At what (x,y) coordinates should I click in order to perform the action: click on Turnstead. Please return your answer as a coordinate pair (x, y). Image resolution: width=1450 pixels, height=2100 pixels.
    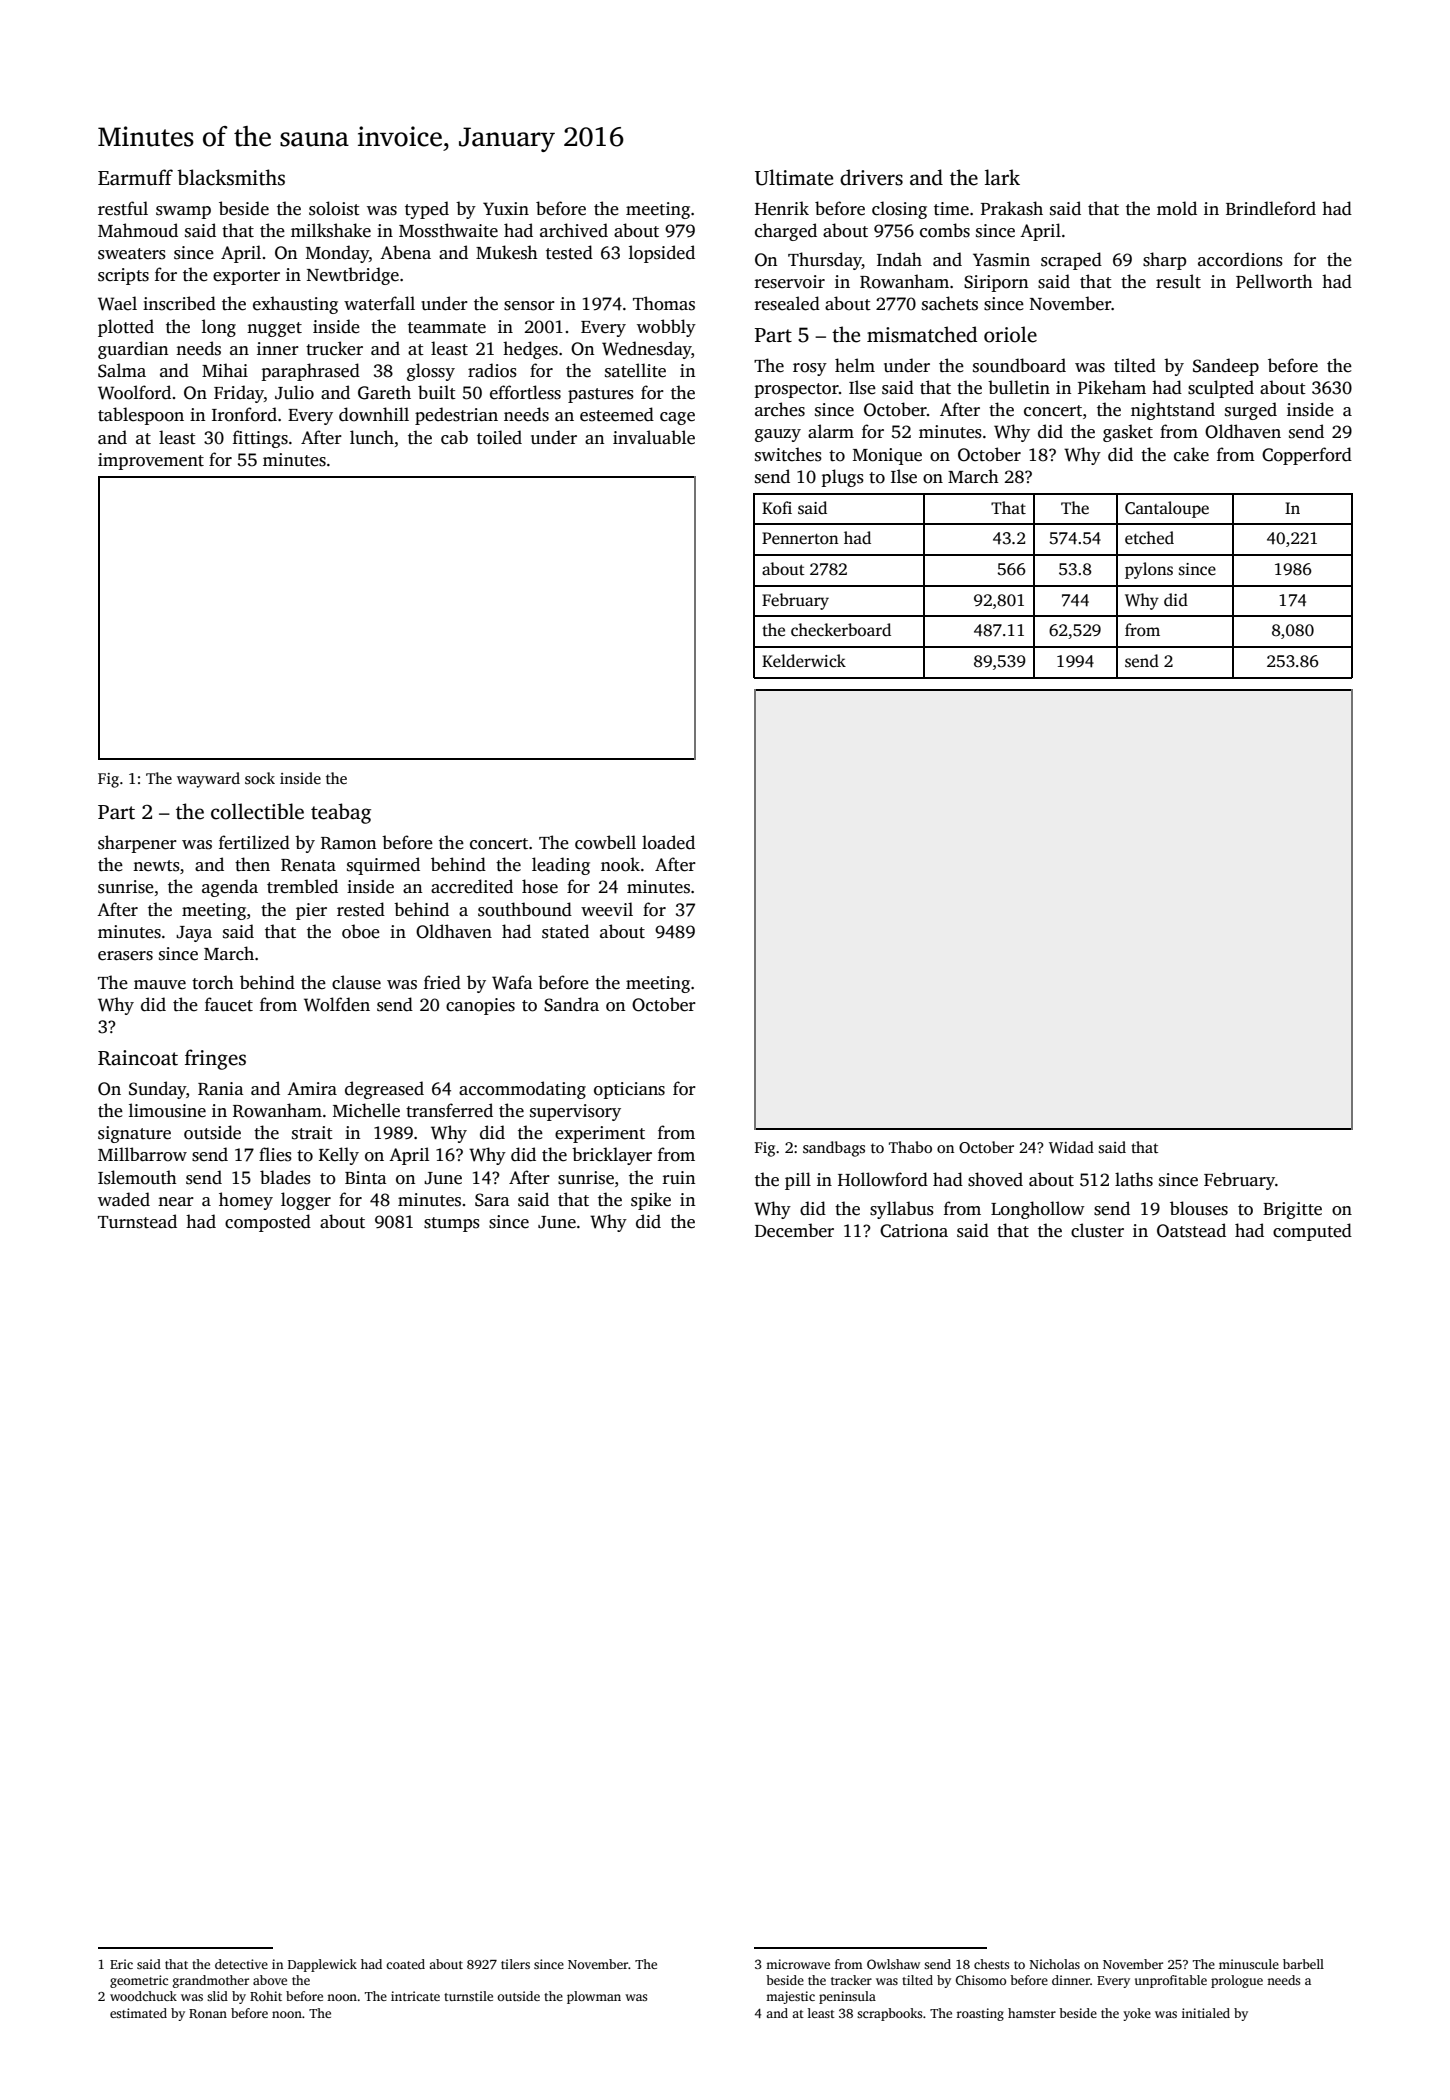
    Looking at the image, I should click on (137, 1221).
